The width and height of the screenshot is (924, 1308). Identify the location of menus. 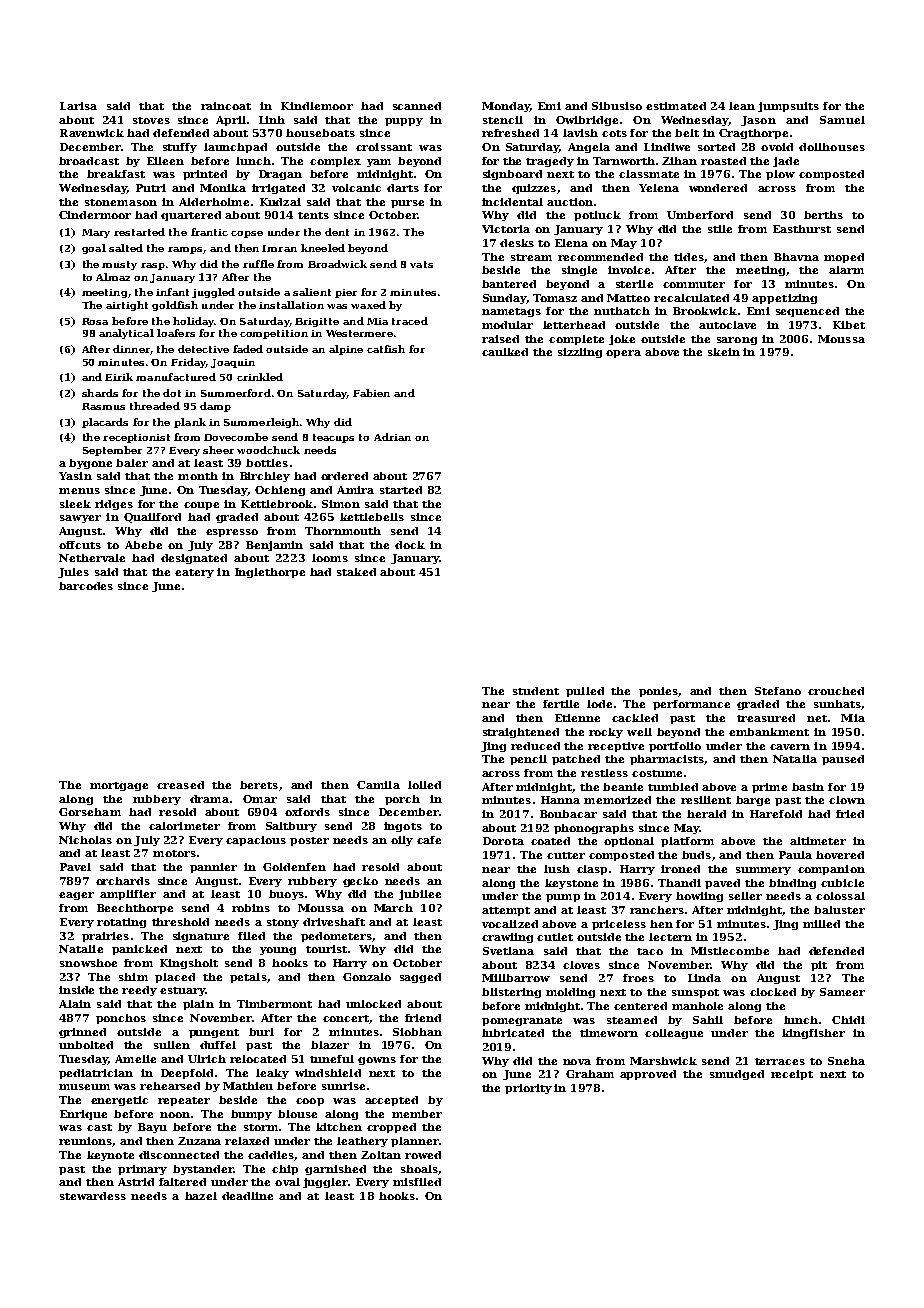
(79, 491).
